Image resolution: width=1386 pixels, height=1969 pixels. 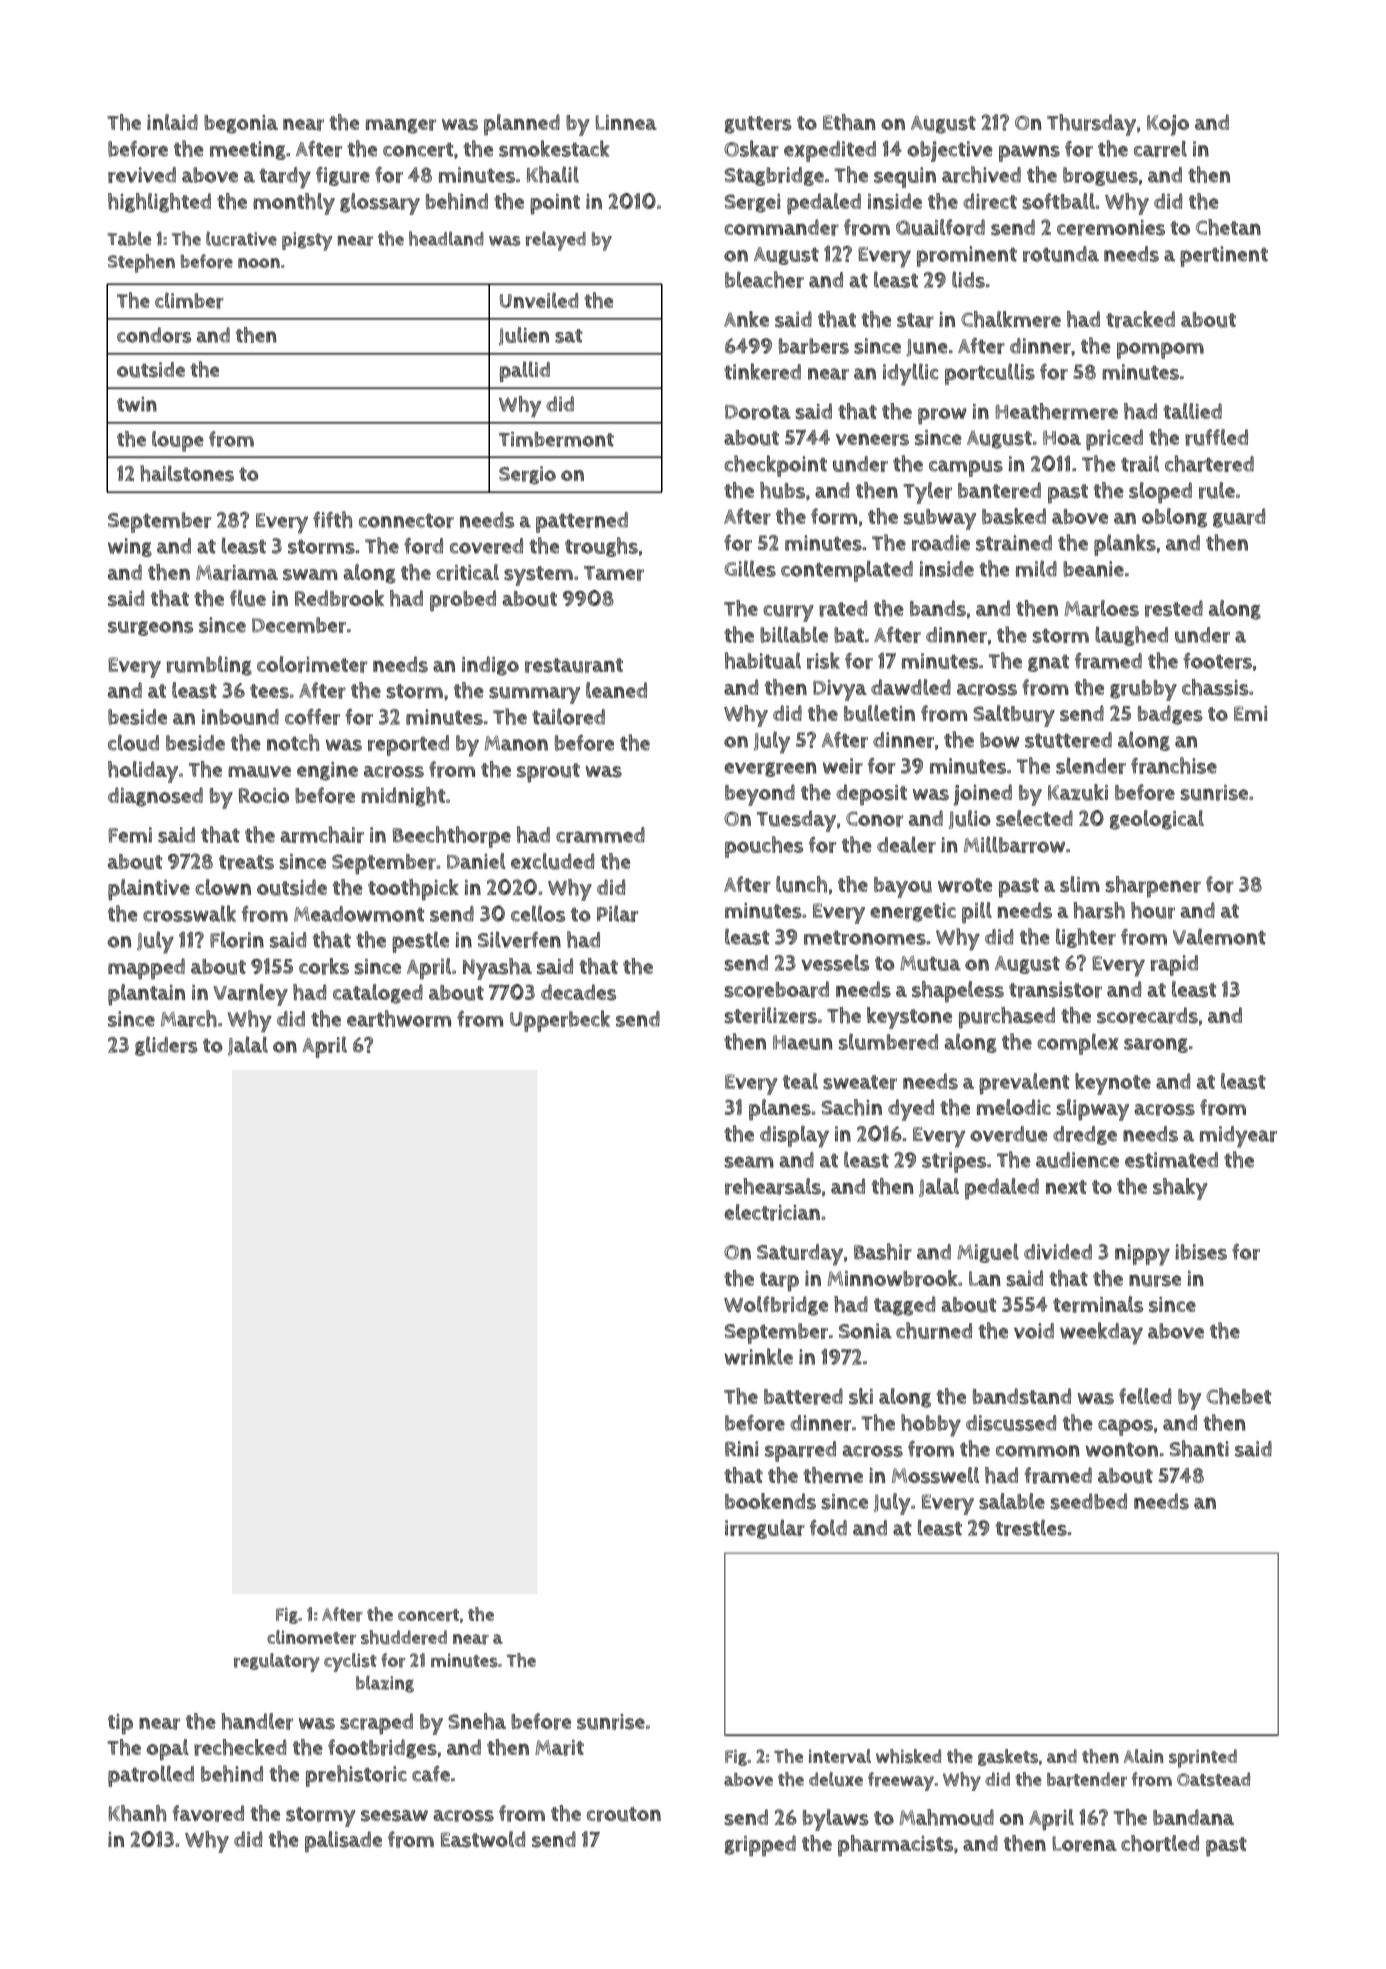 I want to click on Kojo, so click(x=1168, y=125).
